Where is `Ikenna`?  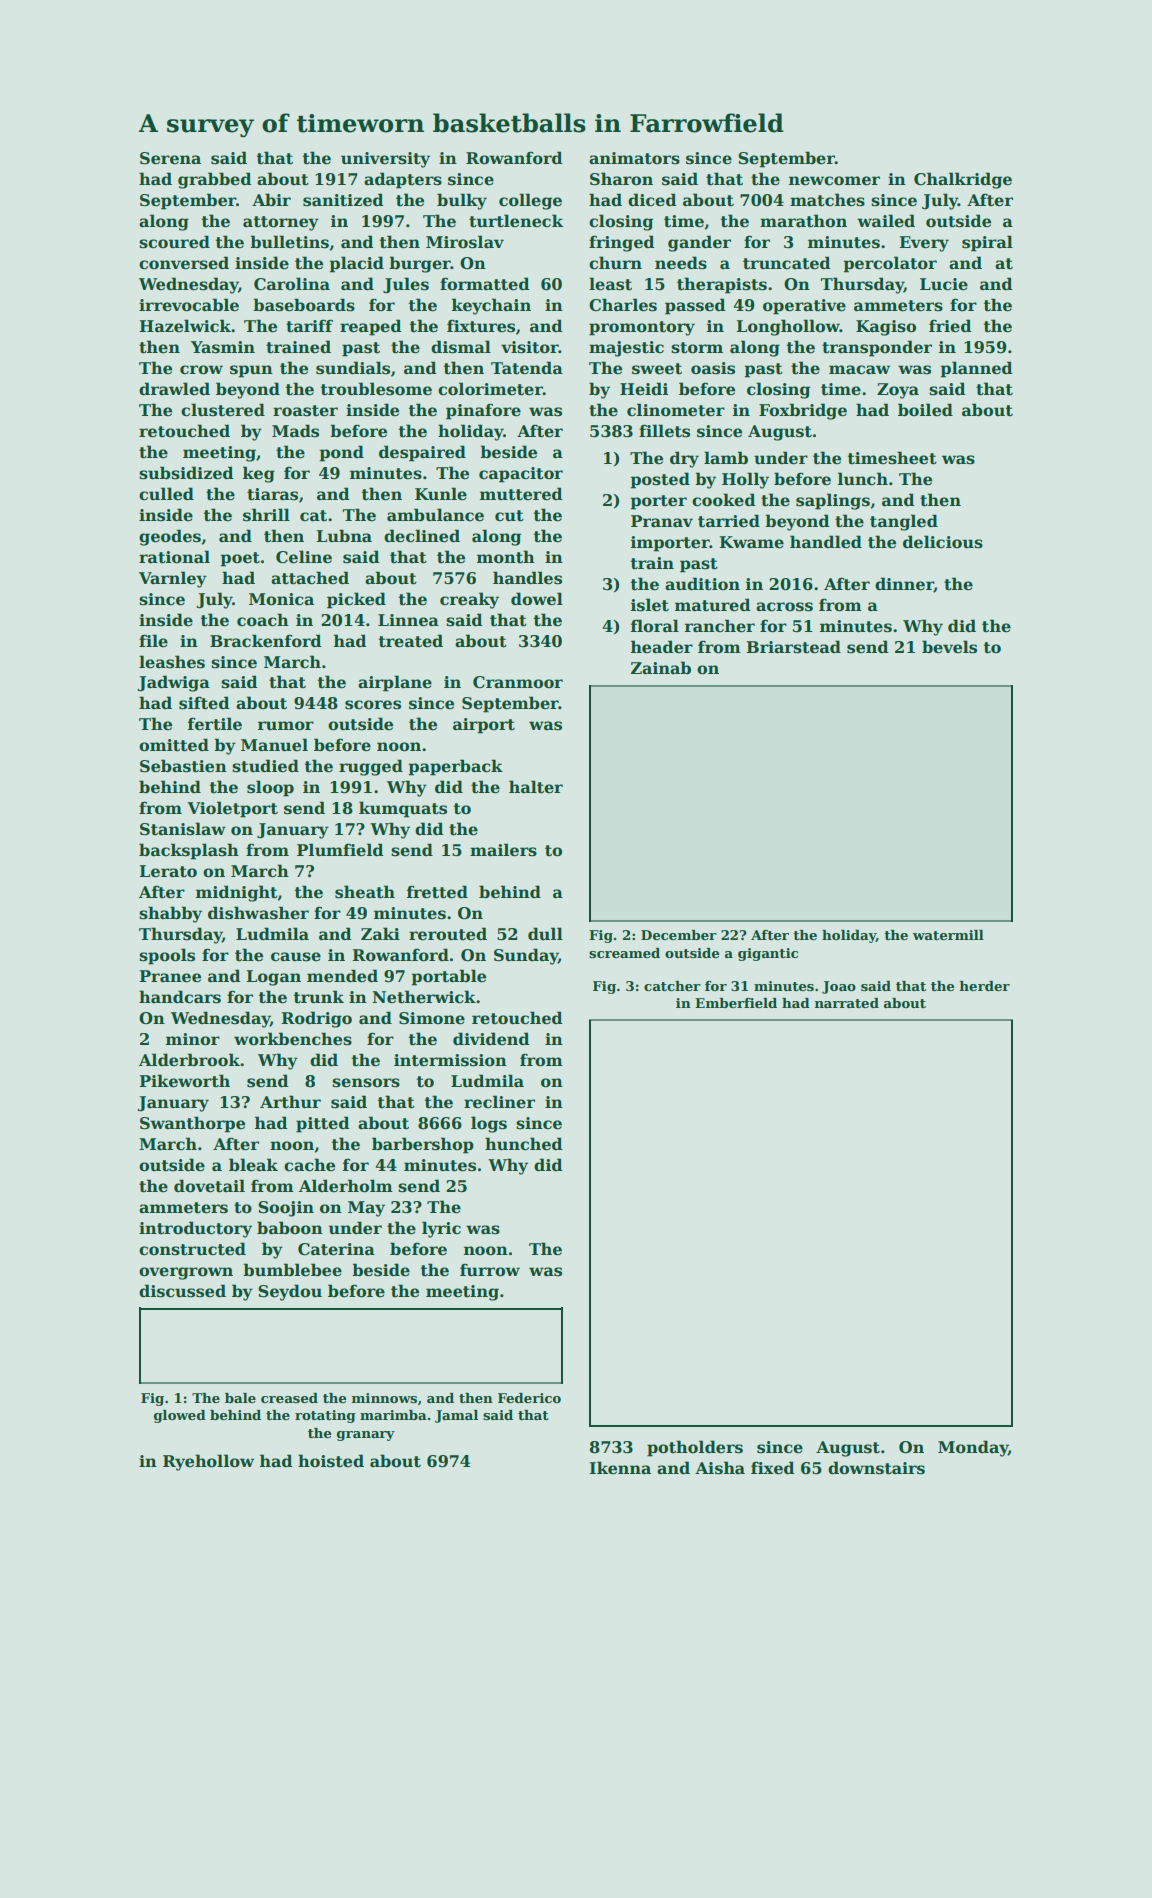 Ikenna is located at coordinates (620, 1468).
